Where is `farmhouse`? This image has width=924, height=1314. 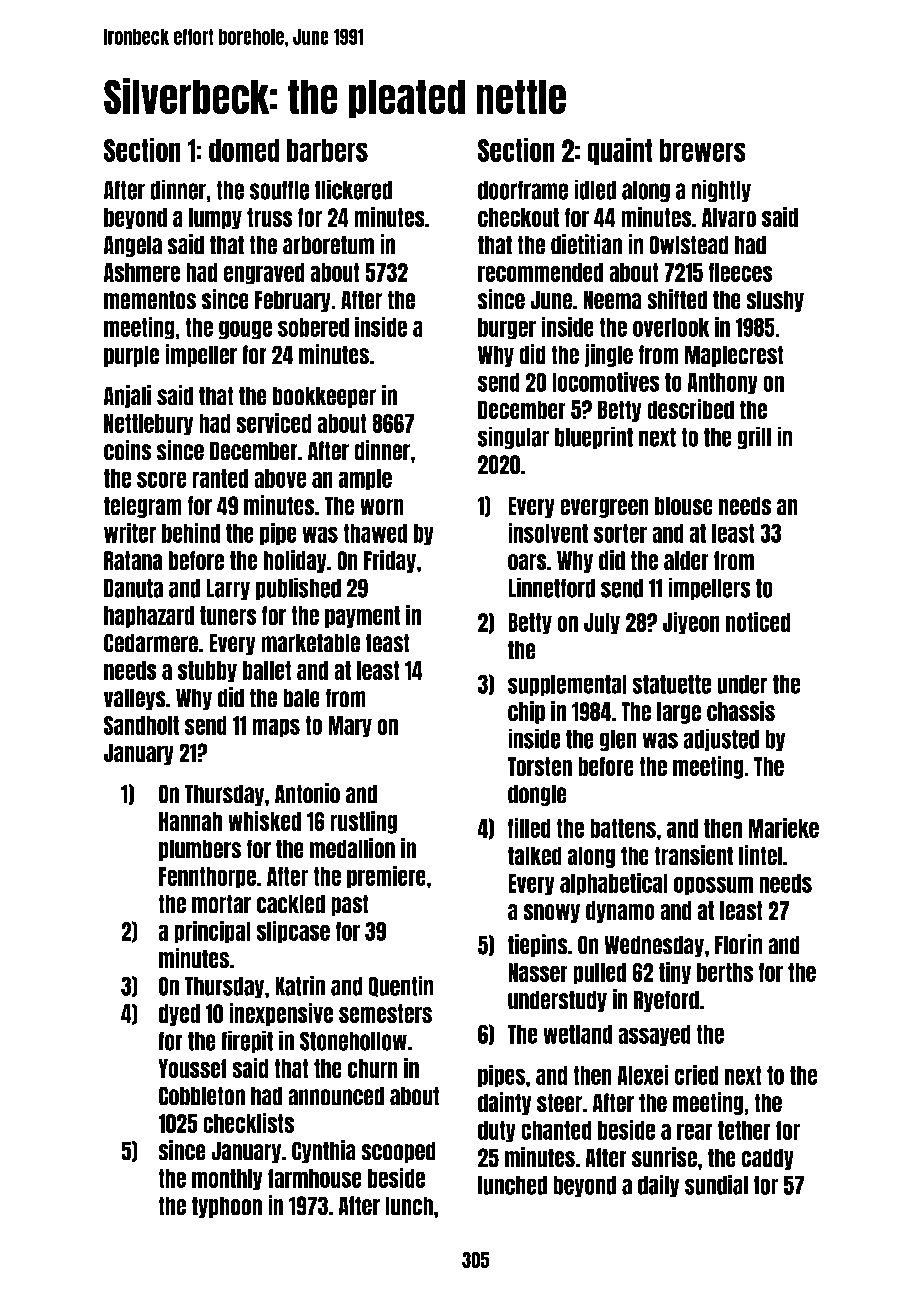
farmhouse is located at coordinates (315, 1178).
